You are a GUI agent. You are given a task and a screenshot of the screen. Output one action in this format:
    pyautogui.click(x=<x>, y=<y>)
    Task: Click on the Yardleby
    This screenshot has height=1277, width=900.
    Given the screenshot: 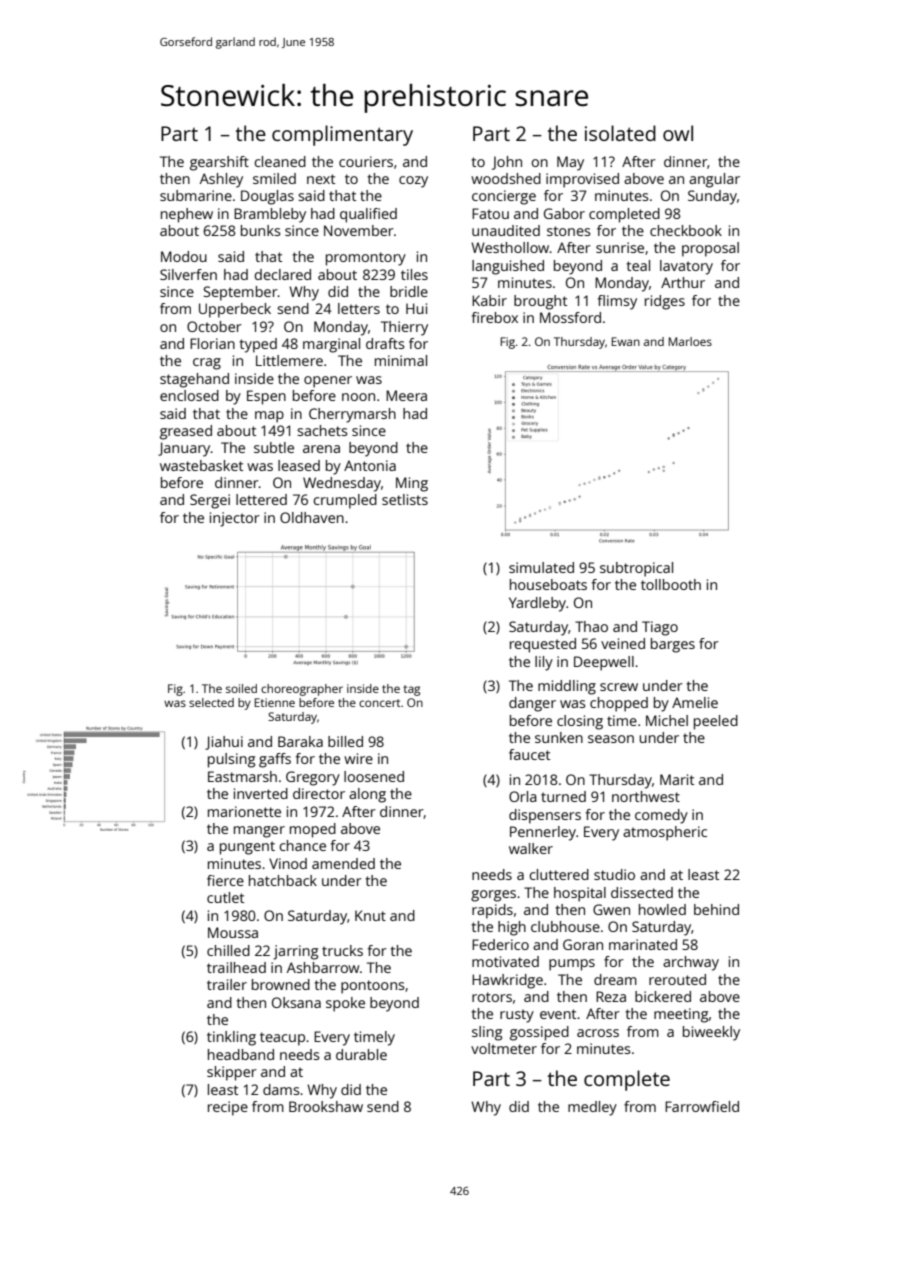 What is the action you would take?
    pyautogui.click(x=537, y=604)
